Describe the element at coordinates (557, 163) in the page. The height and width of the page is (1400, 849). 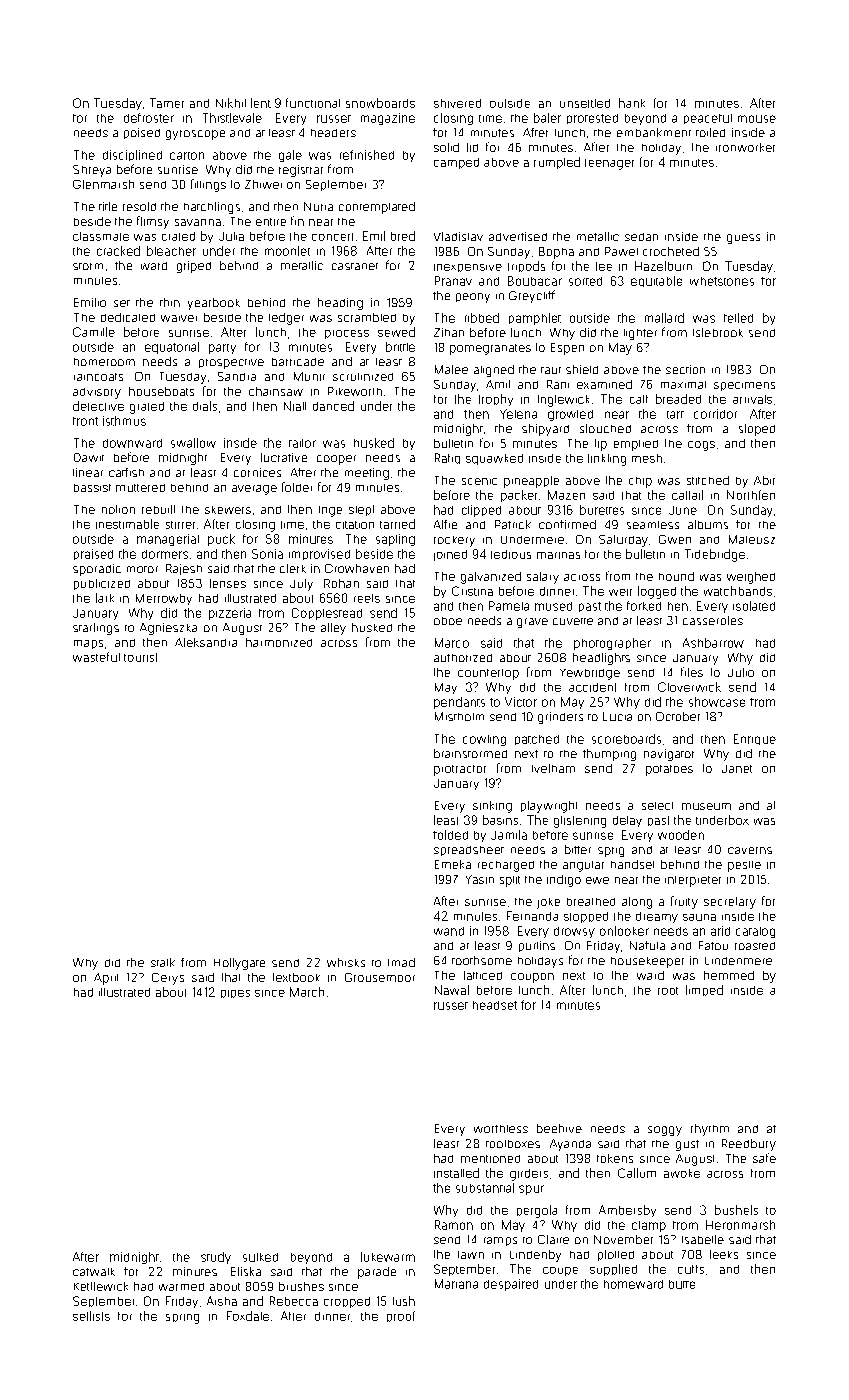
I see `rumpled` at that location.
